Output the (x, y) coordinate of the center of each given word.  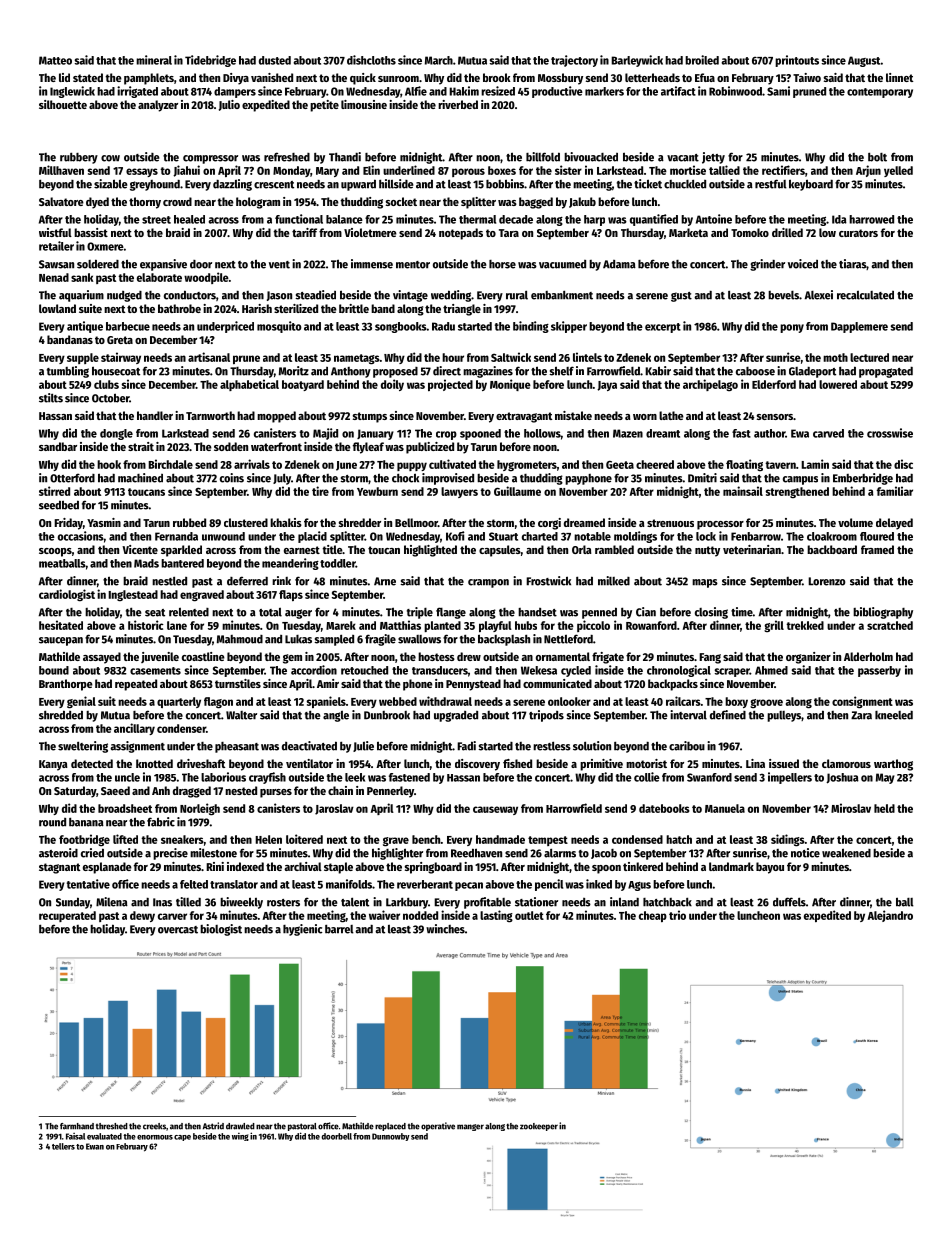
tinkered (643, 866)
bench (426, 839)
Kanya (53, 765)
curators (858, 233)
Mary (327, 172)
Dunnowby (391, 1137)
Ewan (95, 1146)
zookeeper (539, 1127)
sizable (110, 184)
